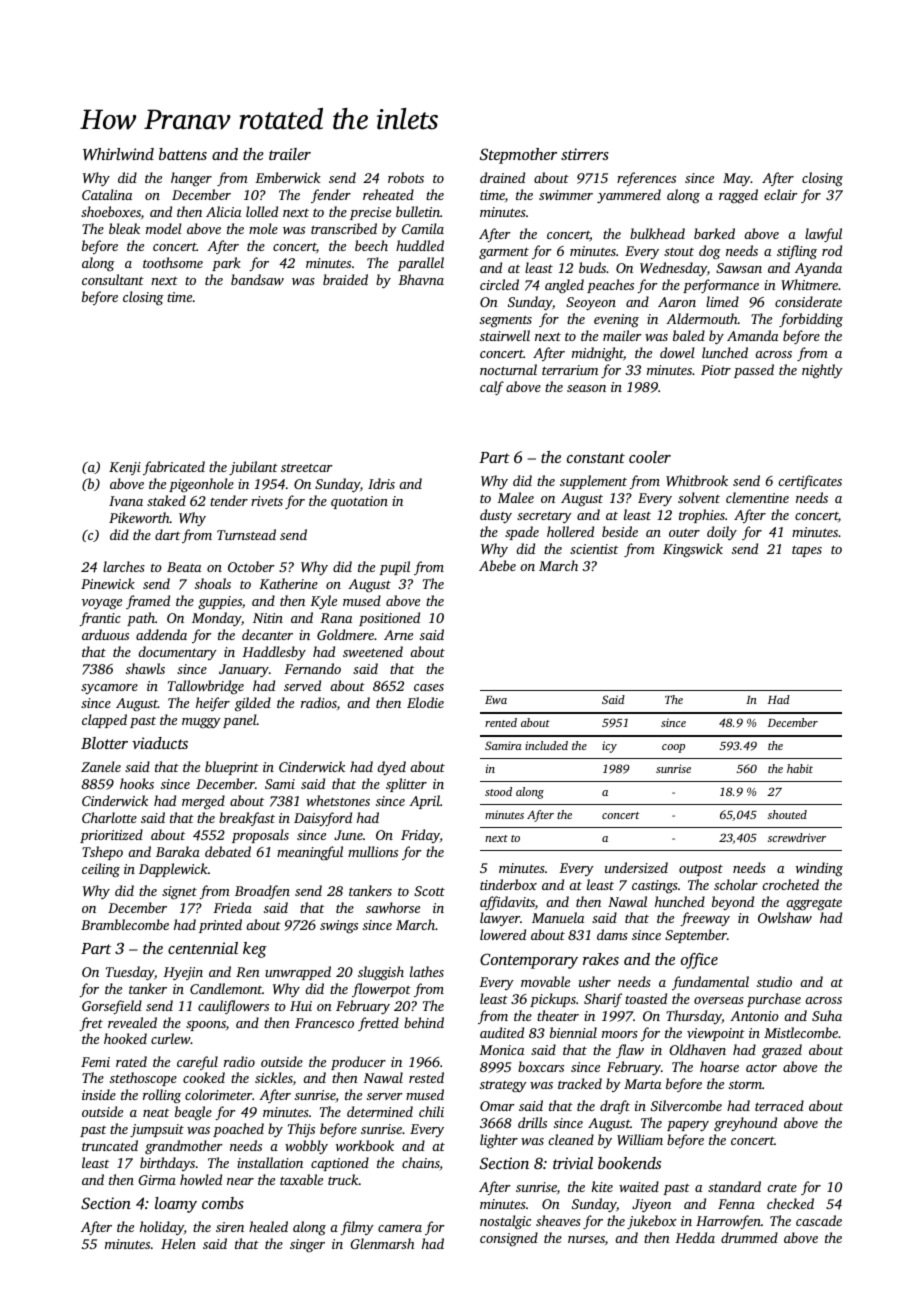 The image size is (924, 1308). I want to click on cooler, so click(650, 457).
